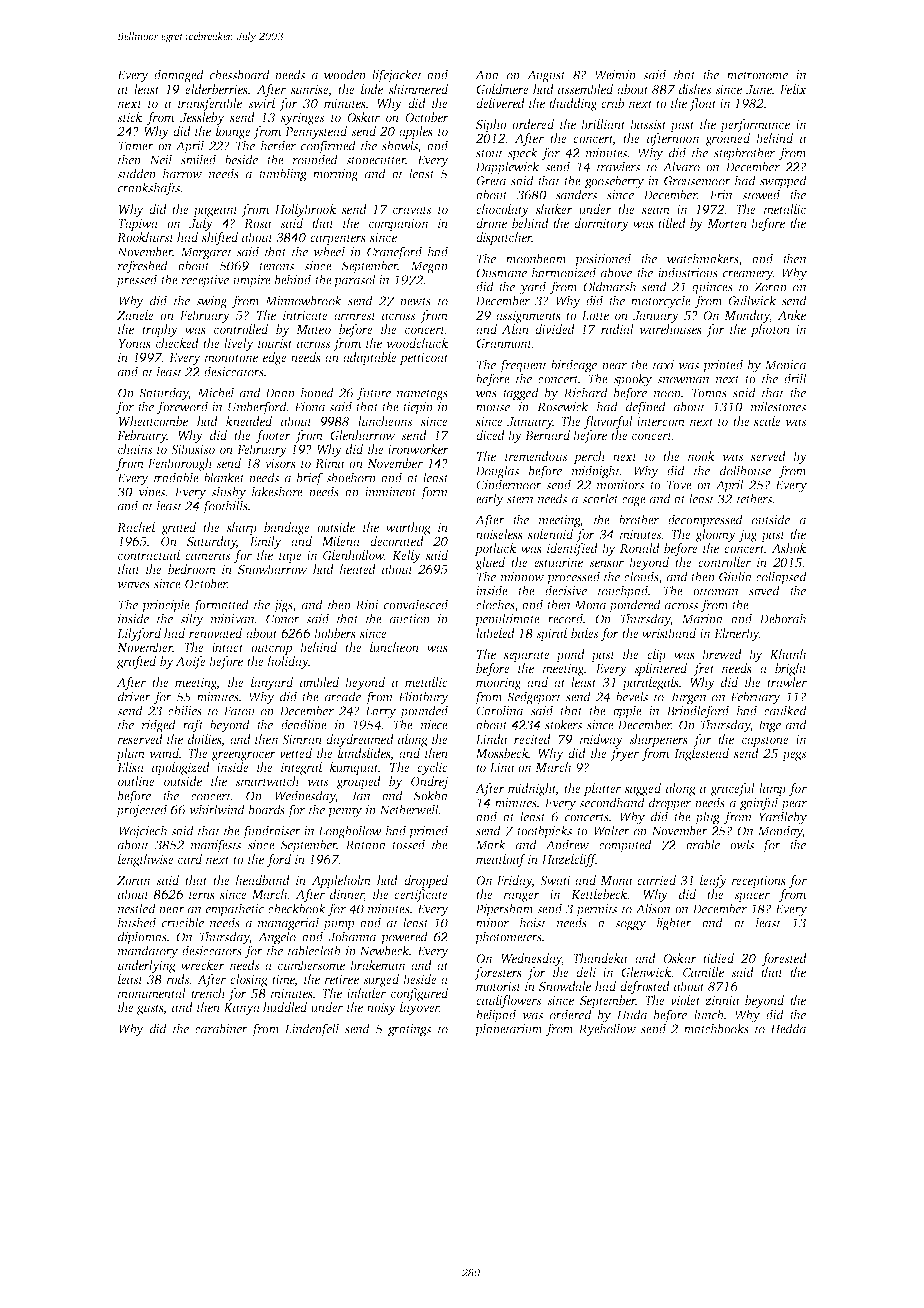 Image resolution: width=924 pixels, height=1308 pixels. What do you see at coordinates (490, 435) in the document?
I see `diced` at bounding box center [490, 435].
